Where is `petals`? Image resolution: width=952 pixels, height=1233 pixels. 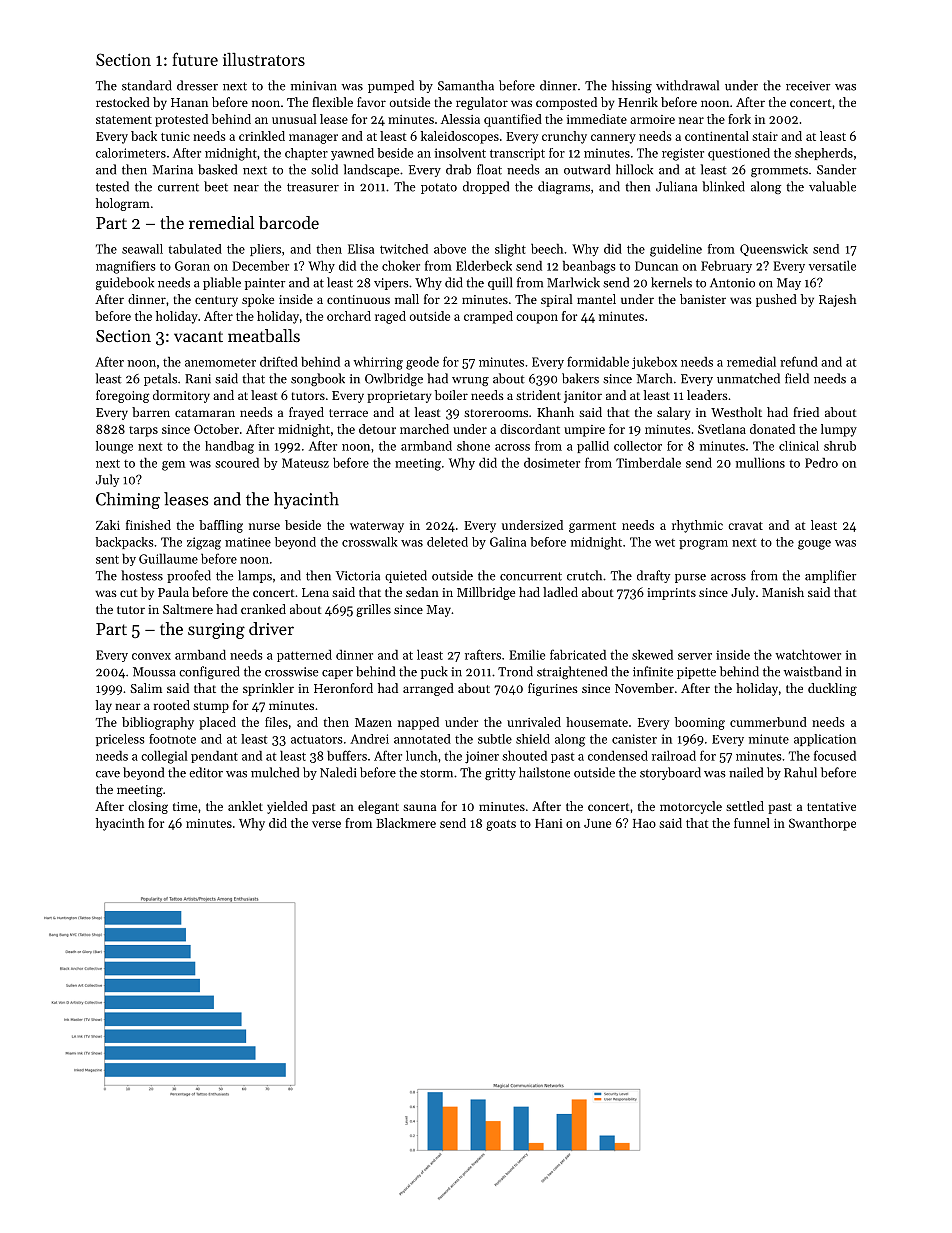
petals is located at coordinates (160, 379).
